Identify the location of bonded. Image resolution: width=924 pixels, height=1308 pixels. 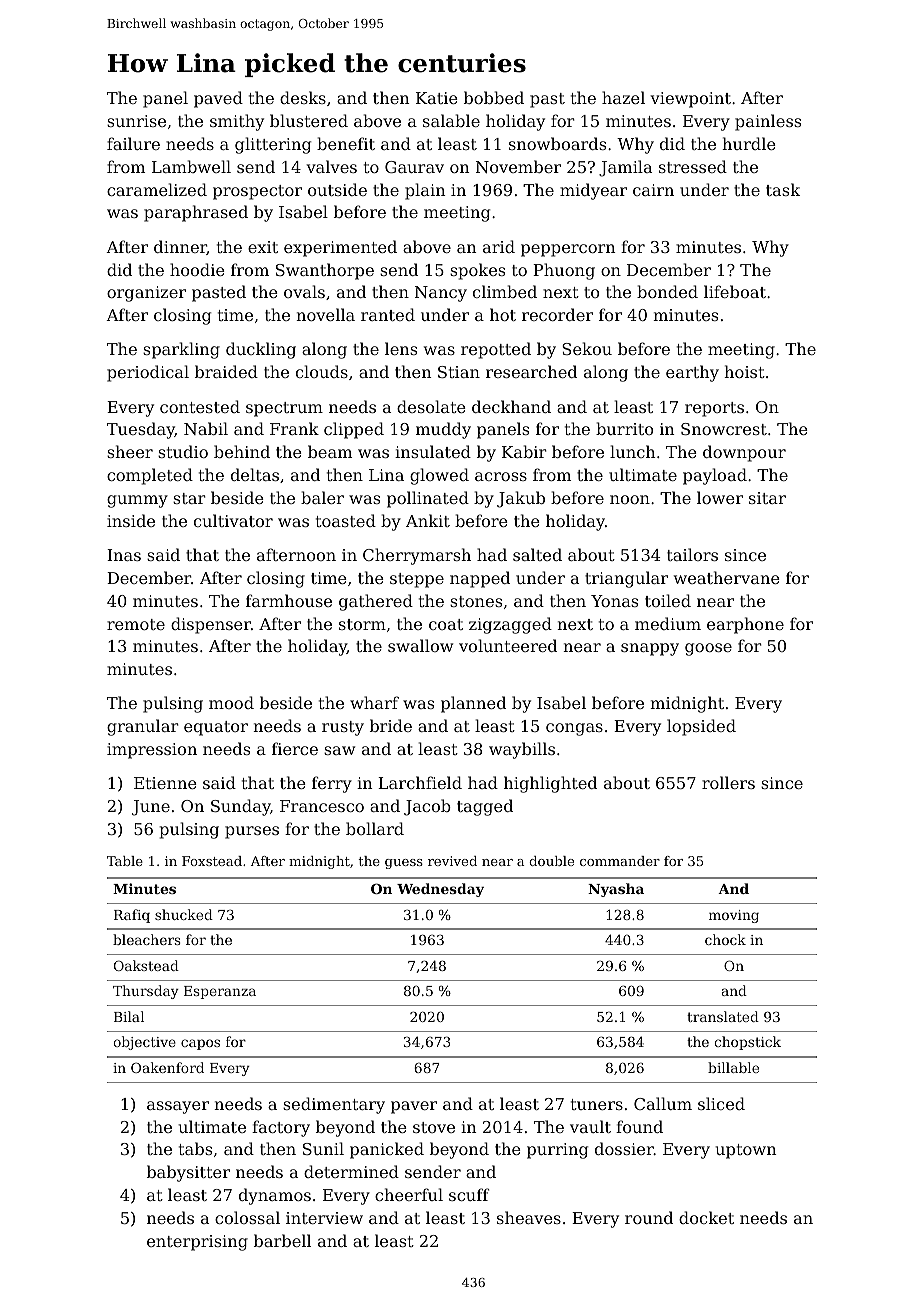
(667, 291).
